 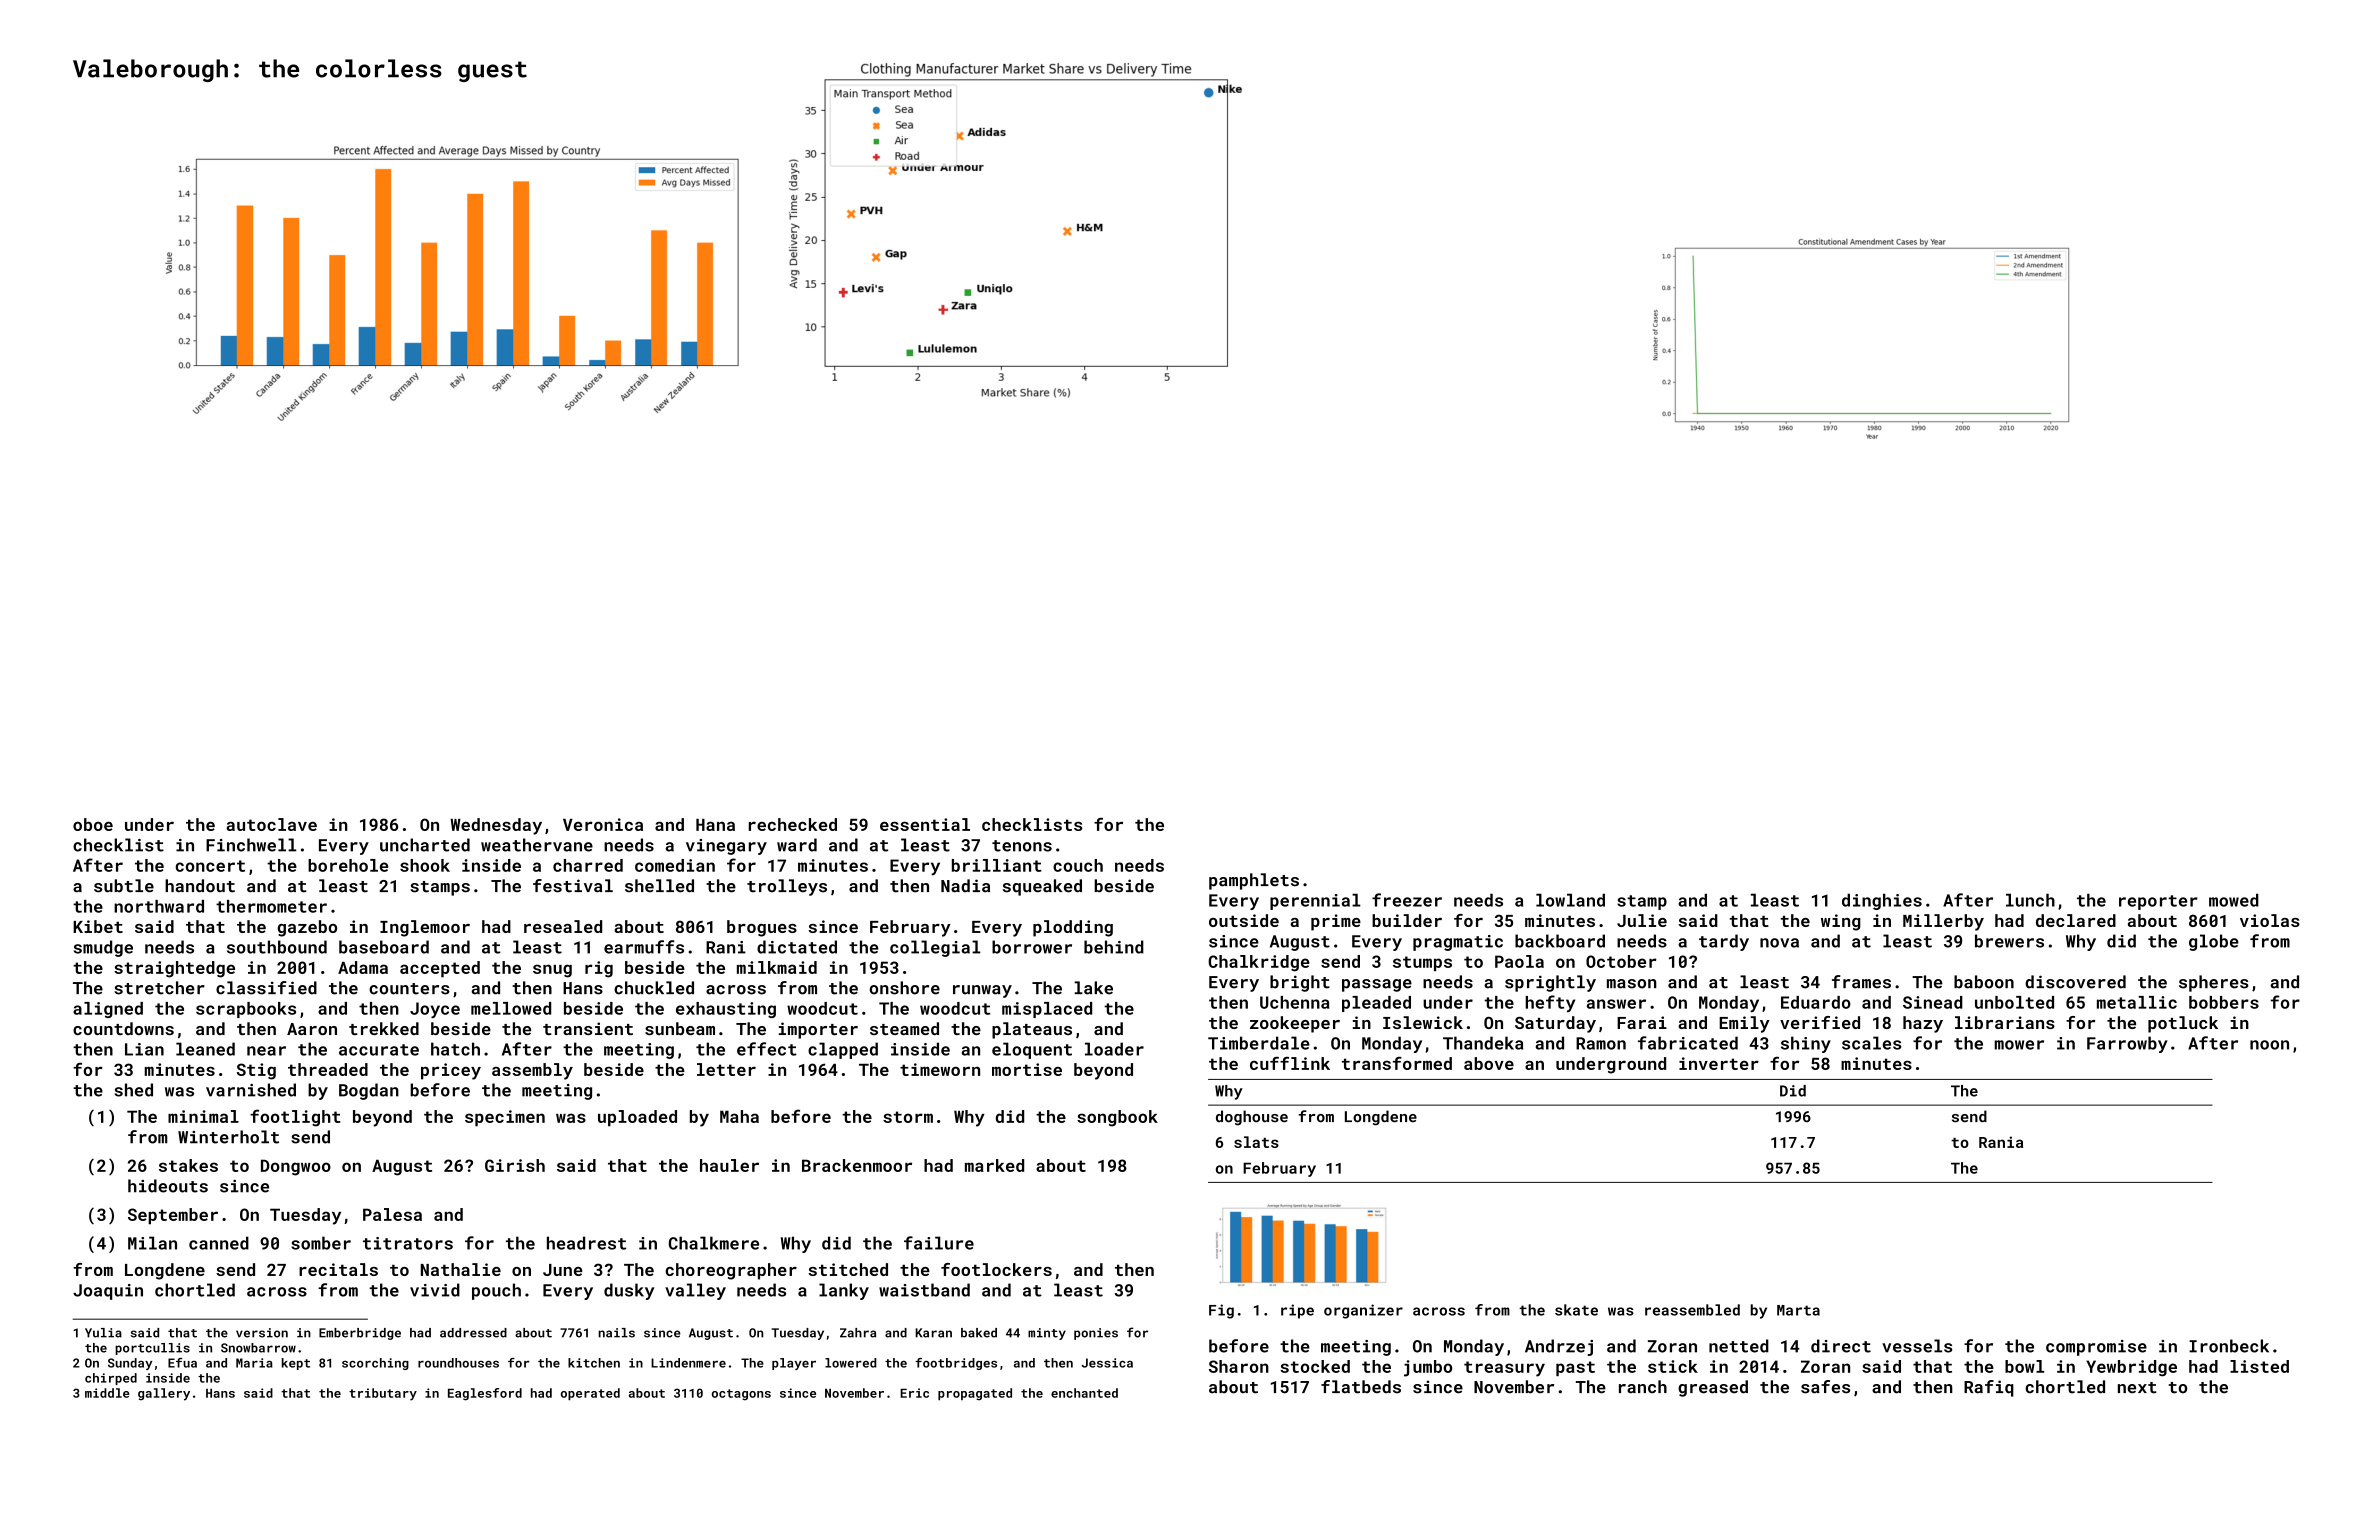 I want to click on Joaquin, so click(x=108, y=1292).
